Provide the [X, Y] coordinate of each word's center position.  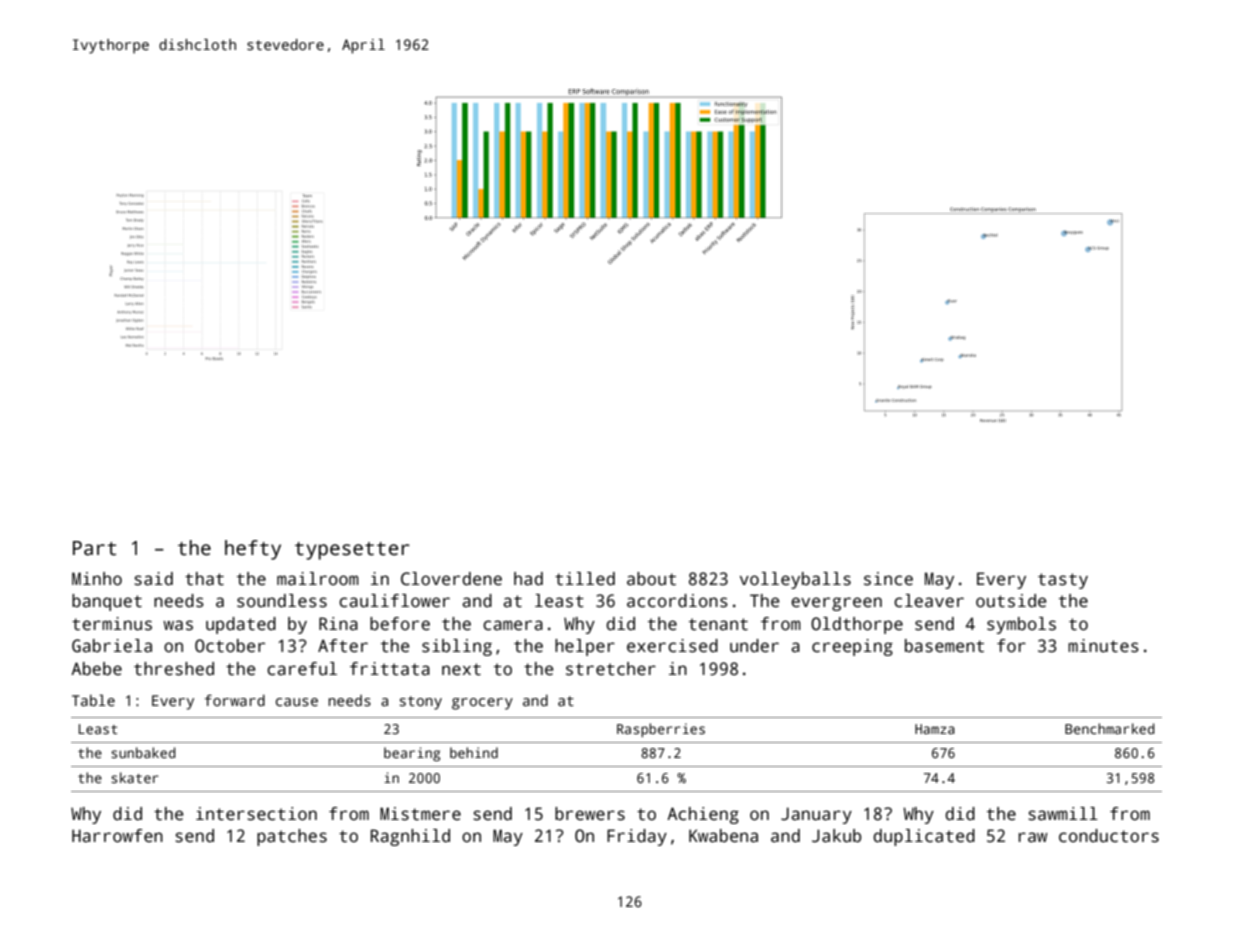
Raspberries [661, 730]
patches [292, 837]
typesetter [352, 551]
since [888, 579]
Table [93, 700]
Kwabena [723, 836]
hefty [253, 550]
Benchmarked [1110, 728]
